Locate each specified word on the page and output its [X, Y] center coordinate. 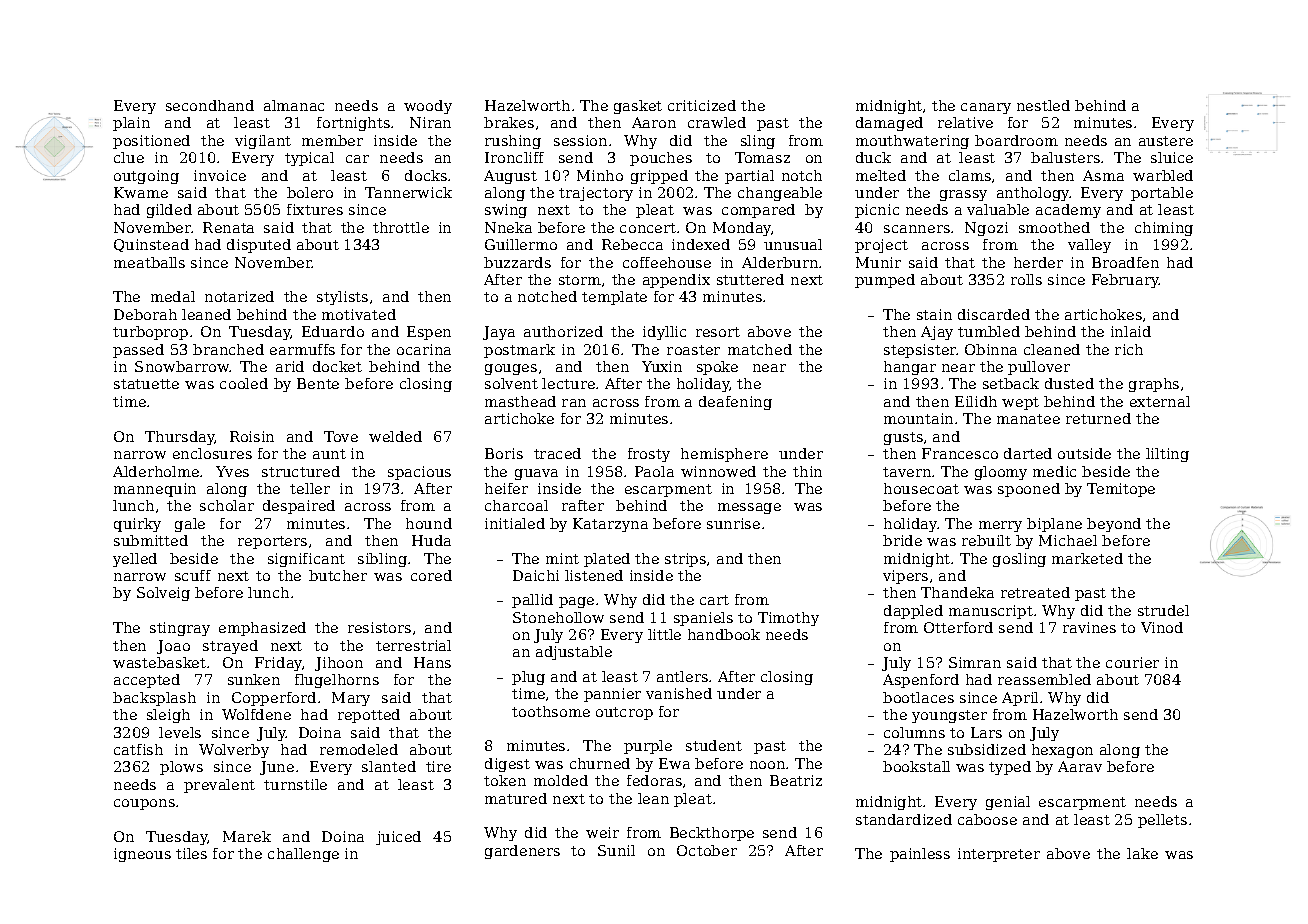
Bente [318, 383]
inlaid [1131, 331]
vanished [679, 693]
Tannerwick [408, 192]
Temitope [1121, 490]
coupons [144, 804]
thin [807, 471]
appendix [676, 281]
